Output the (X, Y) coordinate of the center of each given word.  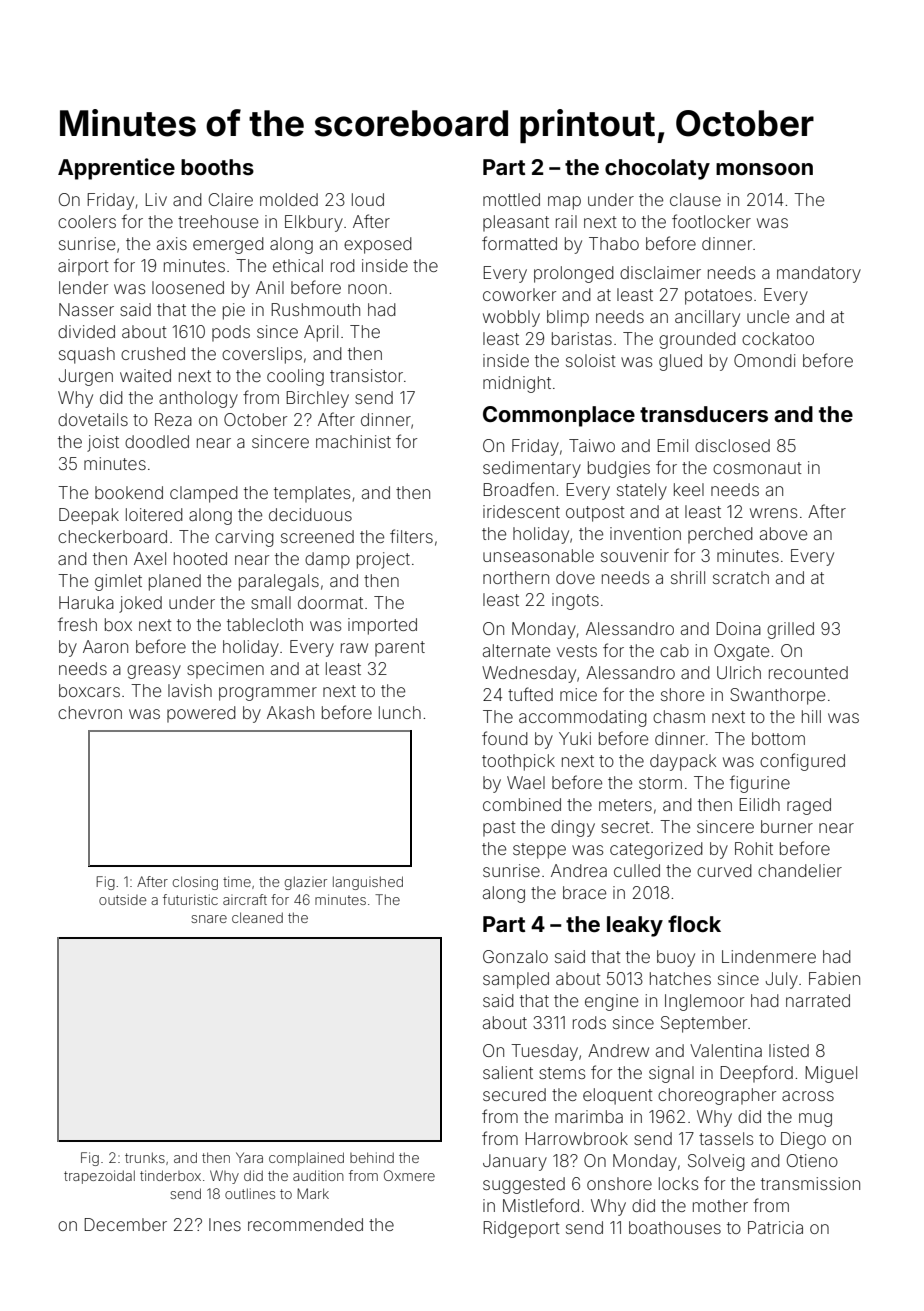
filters (411, 536)
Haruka (86, 602)
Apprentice (116, 169)
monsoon (764, 169)
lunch (400, 712)
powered (201, 714)
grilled (790, 630)
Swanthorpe (777, 696)
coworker (519, 294)
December (125, 1224)
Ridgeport (521, 1229)
